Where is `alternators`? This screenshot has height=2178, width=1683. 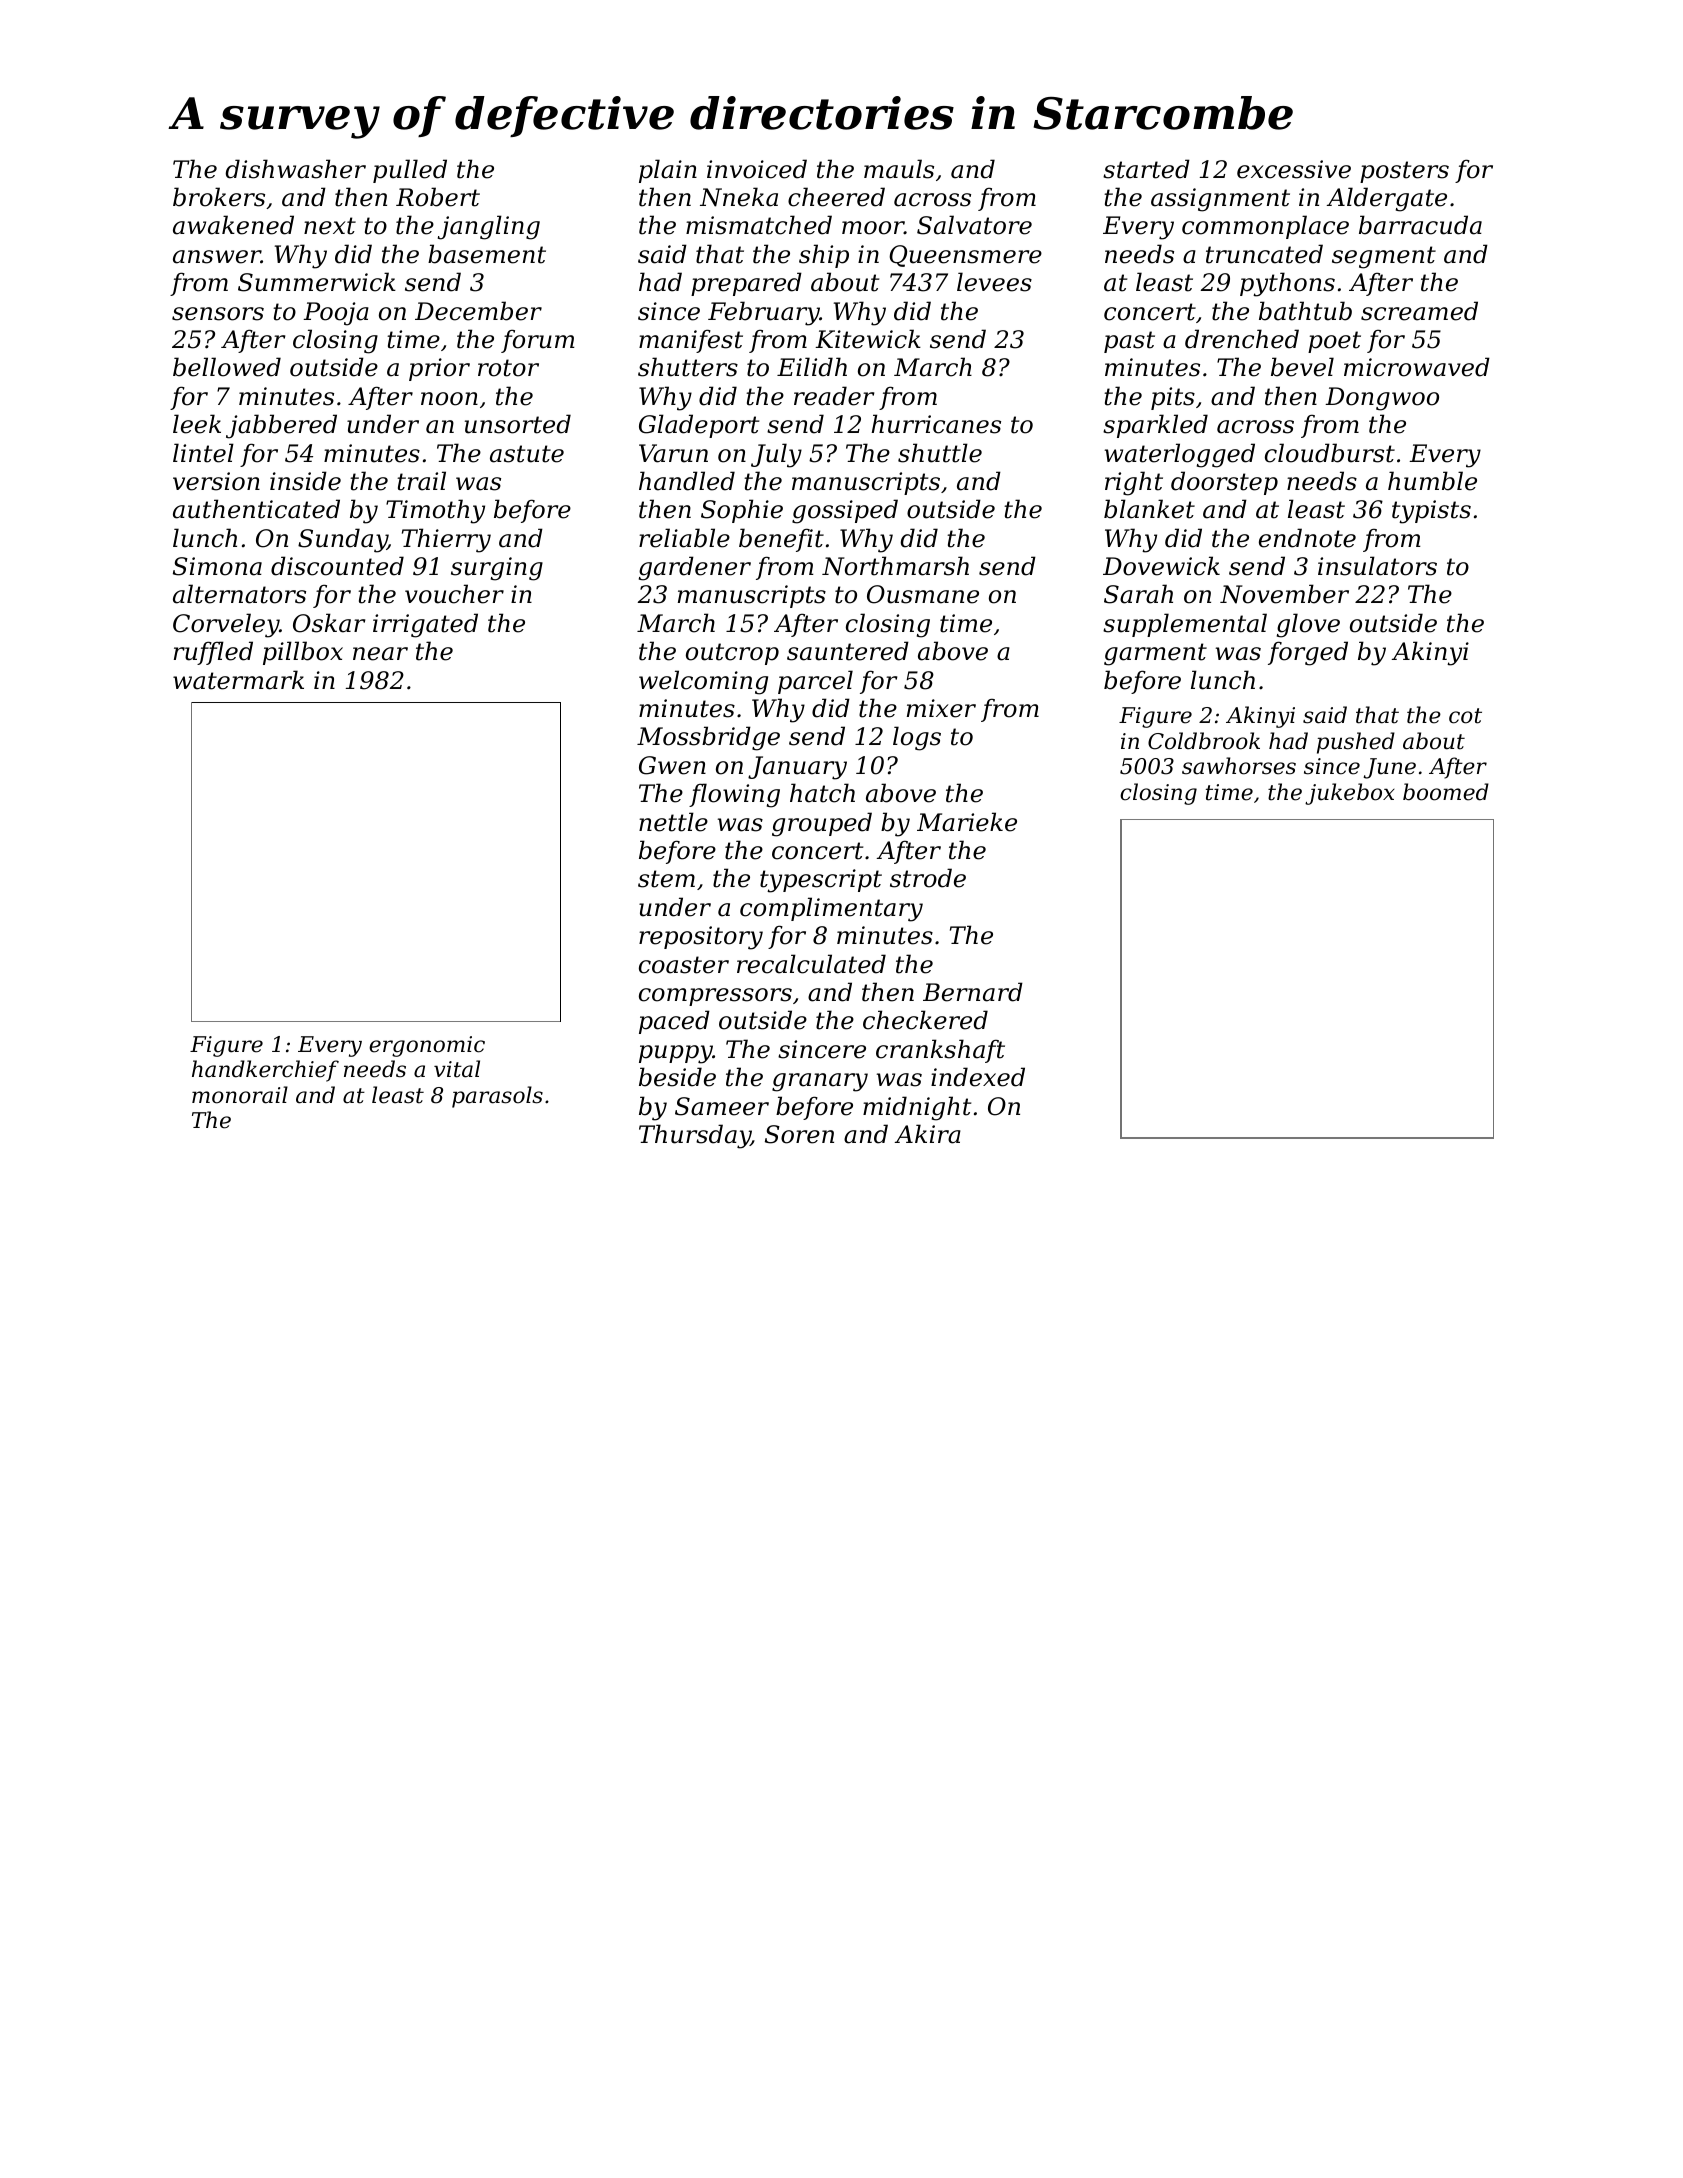 alternators is located at coordinates (239, 594).
